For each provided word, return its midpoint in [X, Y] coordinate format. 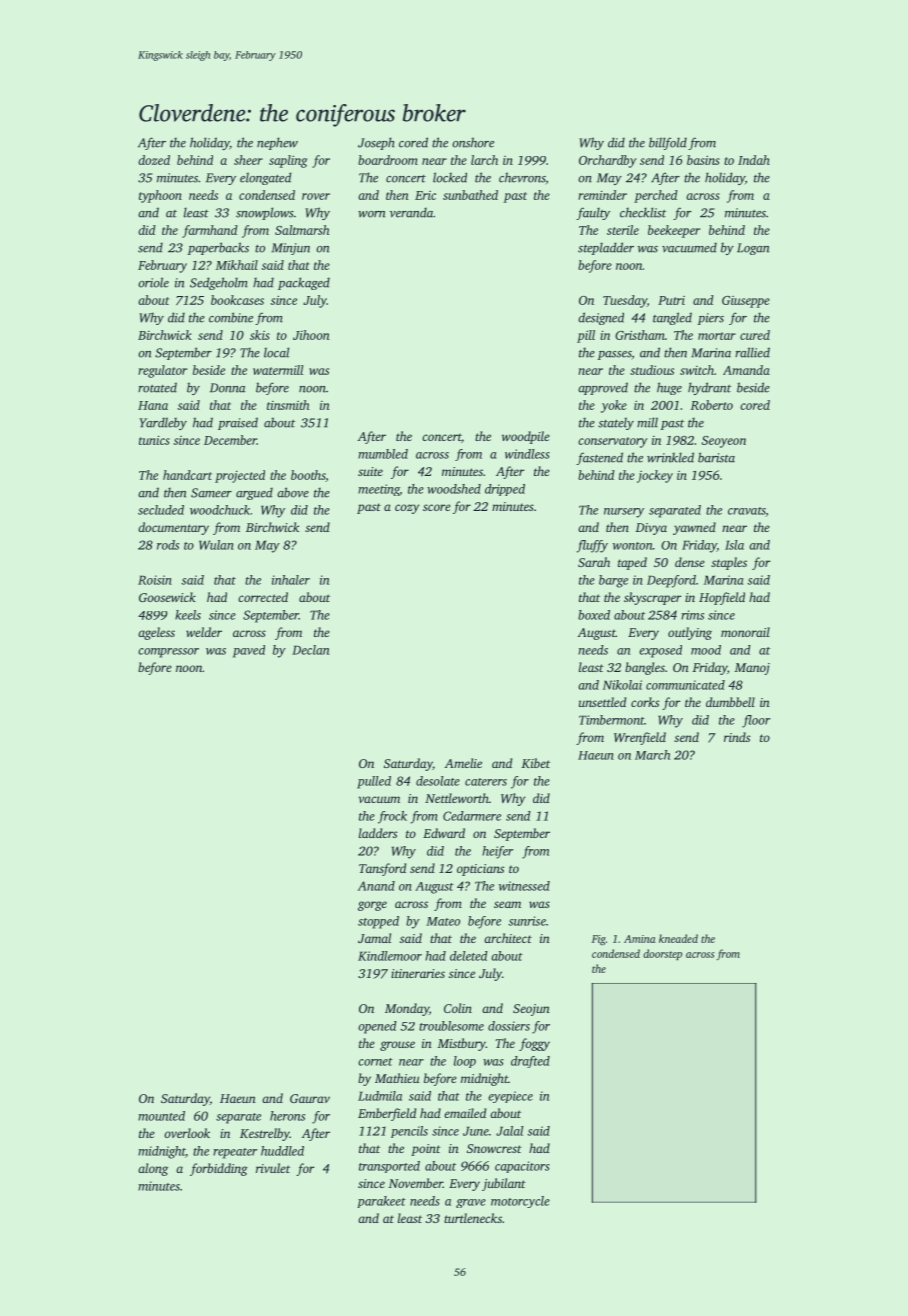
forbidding [219, 1169]
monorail [745, 632]
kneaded [678, 938]
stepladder [606, 248]
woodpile [526, 437]
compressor [168, 653]
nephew [277, 143]
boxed [594, 615]
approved [603, 388]
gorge [372, 906]
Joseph [376, 143]
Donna [227, 388]
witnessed [524, 886]
